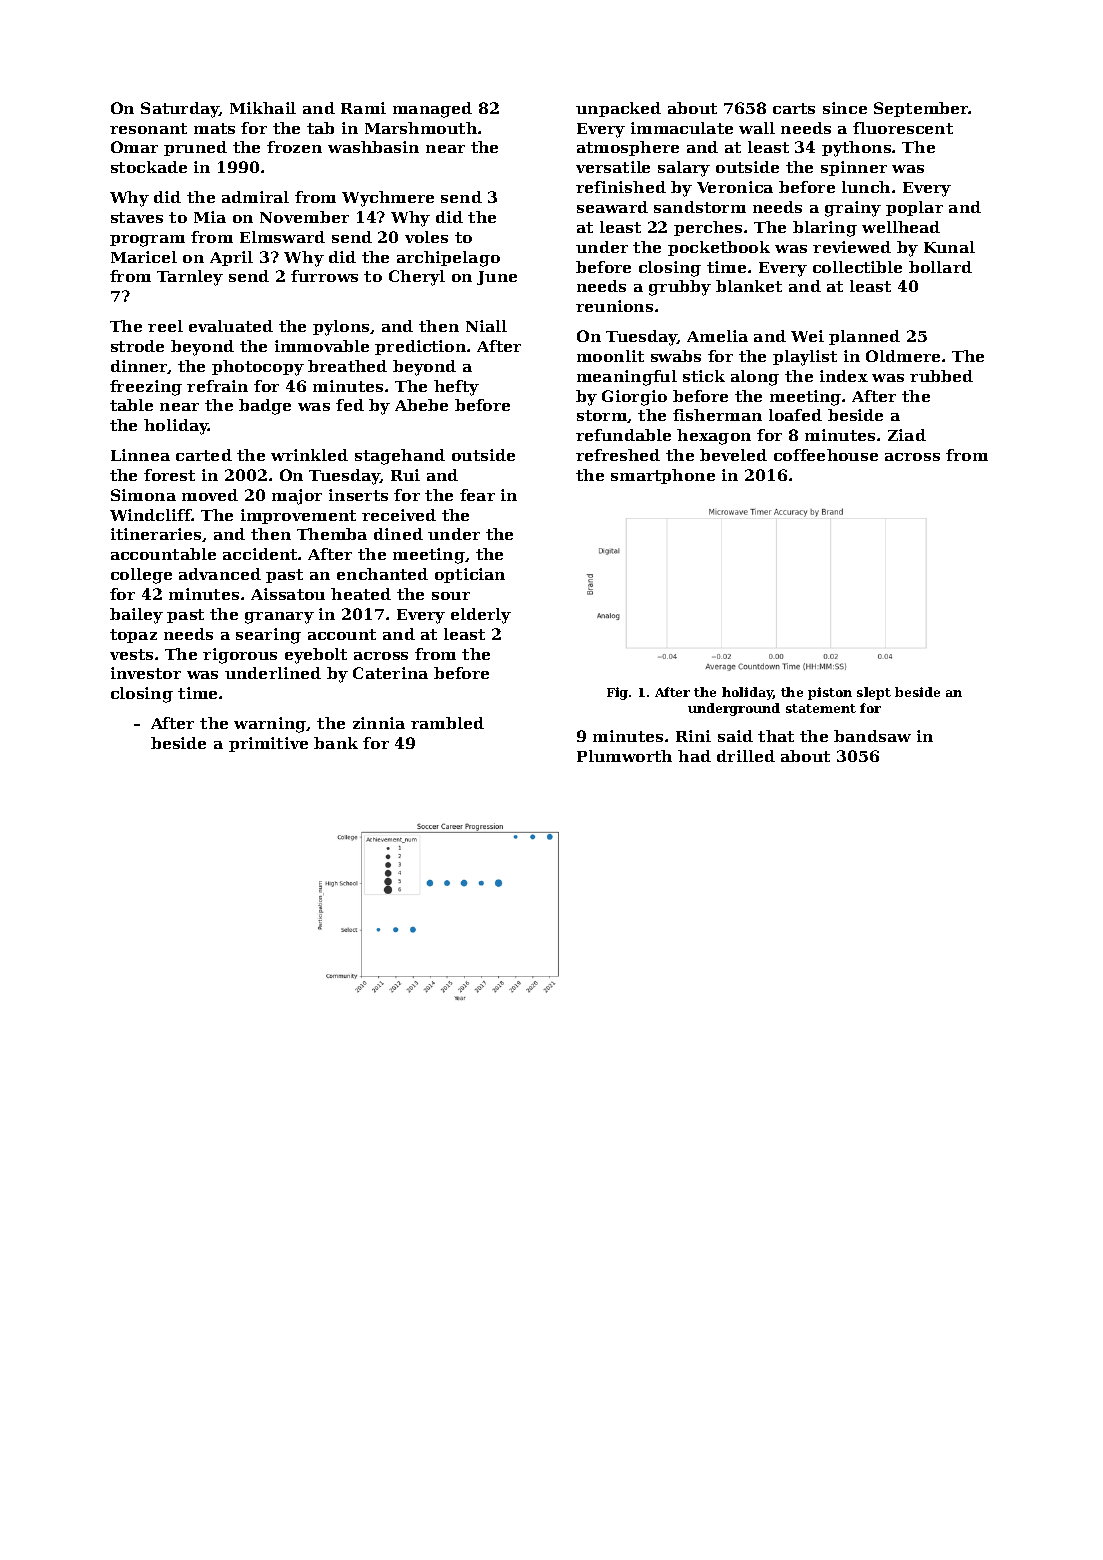 The width and height of the page is (1103, 1560). What do you see at coordinates (195, 148) in the page?
I see `pruned` at bounding box center [195, 148].
